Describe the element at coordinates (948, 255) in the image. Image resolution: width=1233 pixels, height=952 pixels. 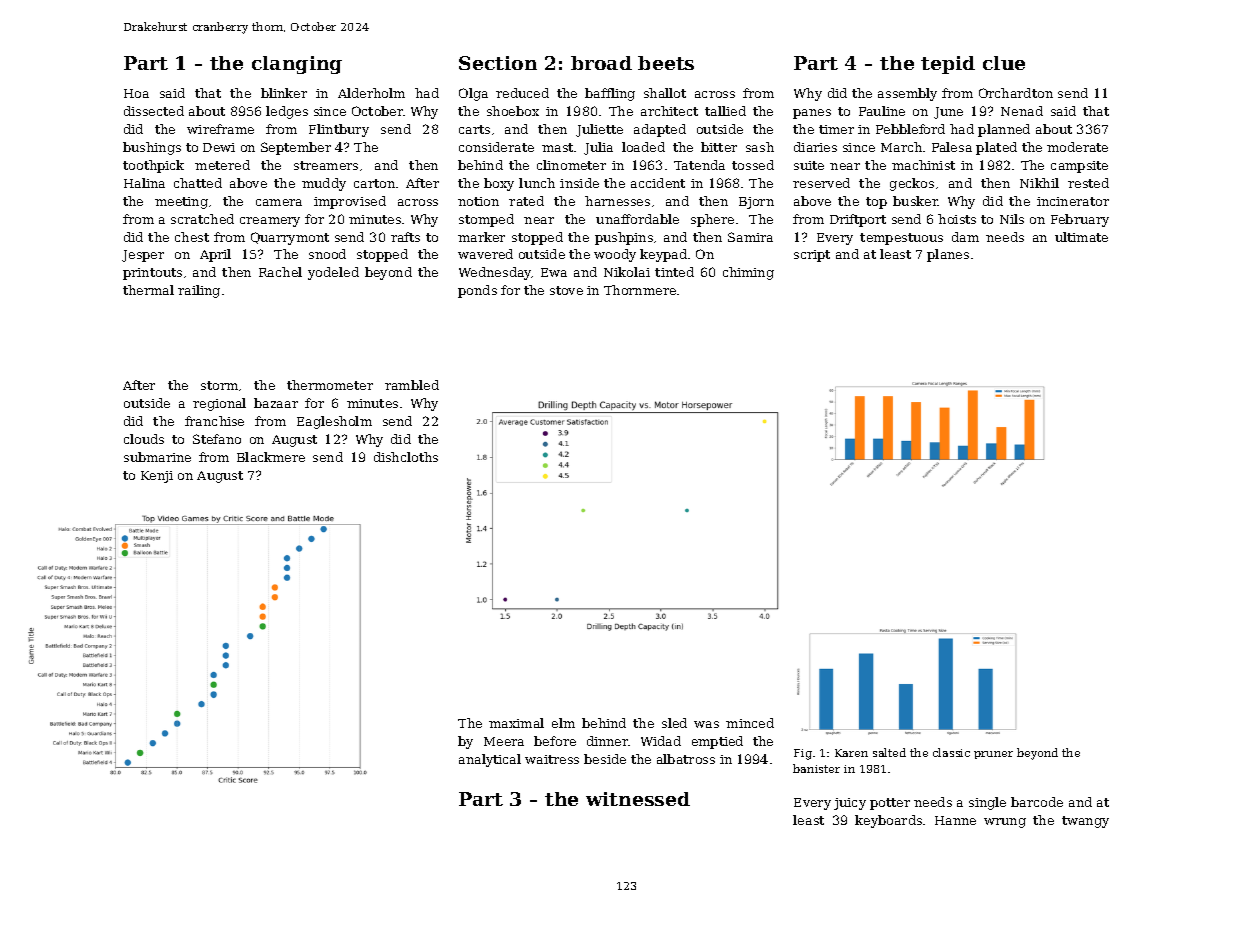
I see `planes` at that location.
